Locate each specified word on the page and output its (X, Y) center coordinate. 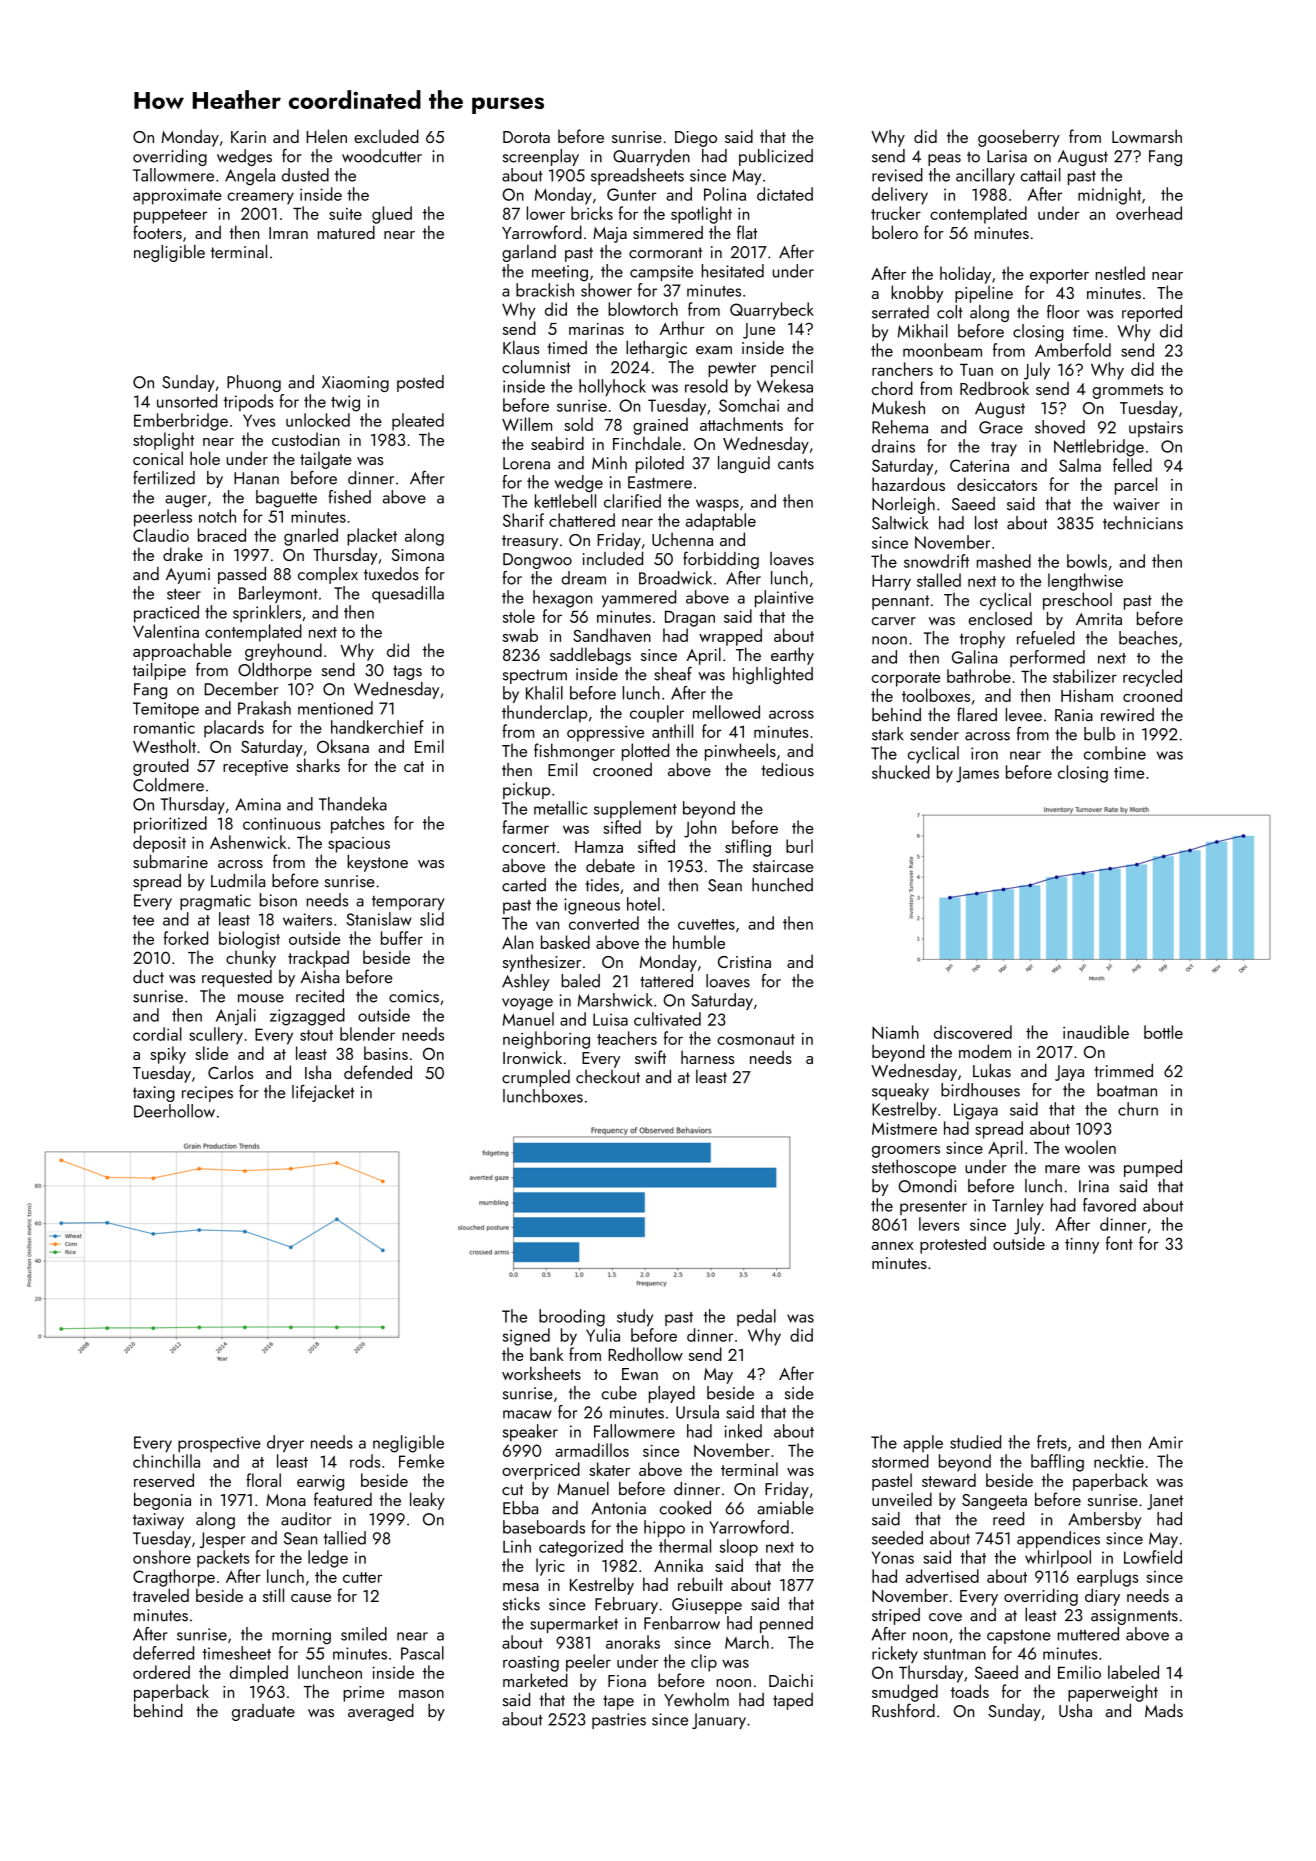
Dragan (690, 619)
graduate (263, 1712)
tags (407, 672)
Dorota (526, 137)
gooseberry (1019, 138)
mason (421, 1694)
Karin (248, 137)
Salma (1080, 465)
